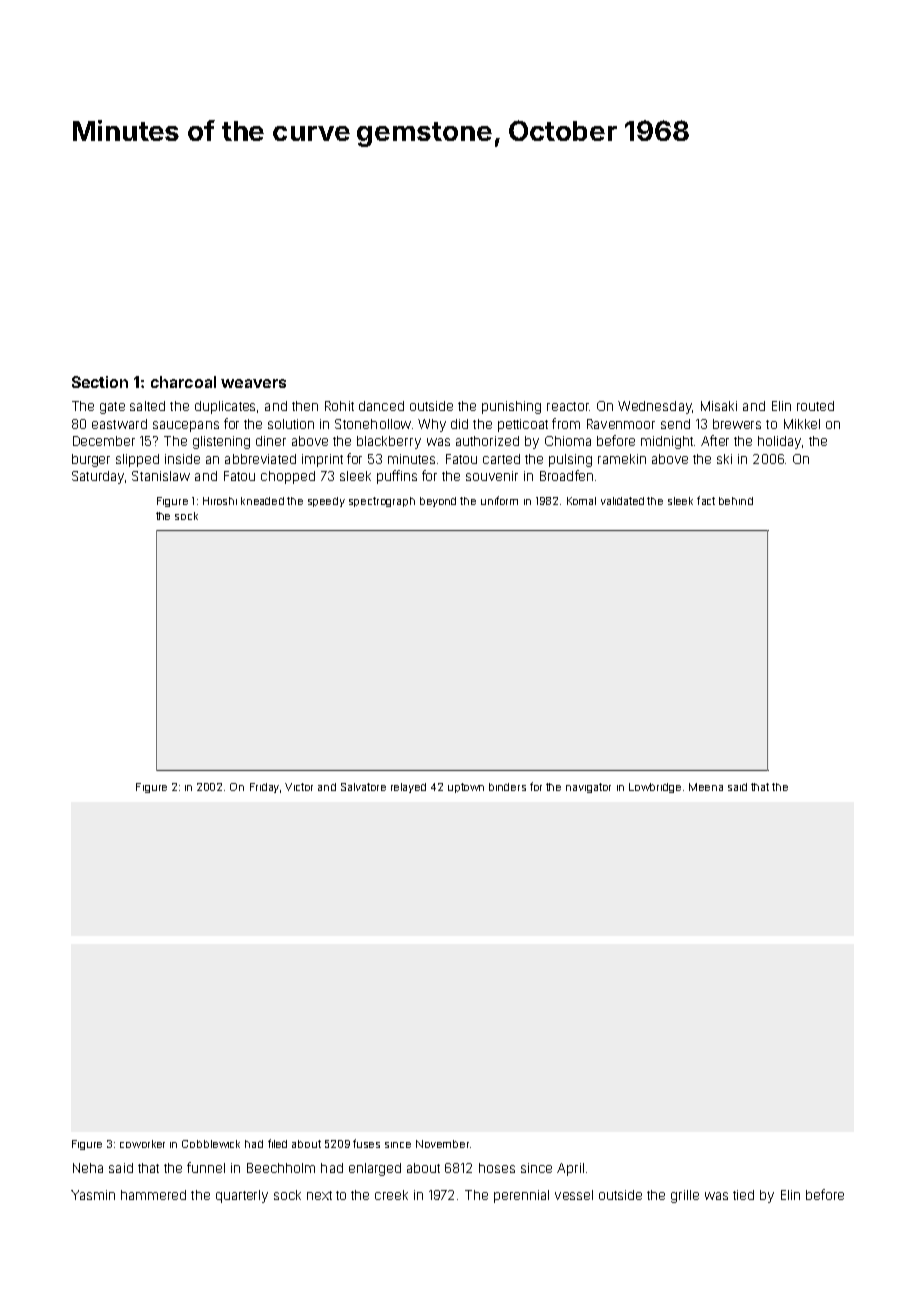 The image size is (924, 1314). What do you see at coordinates (220, 501) in the document?
I see `Hiroshi` at bounding box center [220, 501].
